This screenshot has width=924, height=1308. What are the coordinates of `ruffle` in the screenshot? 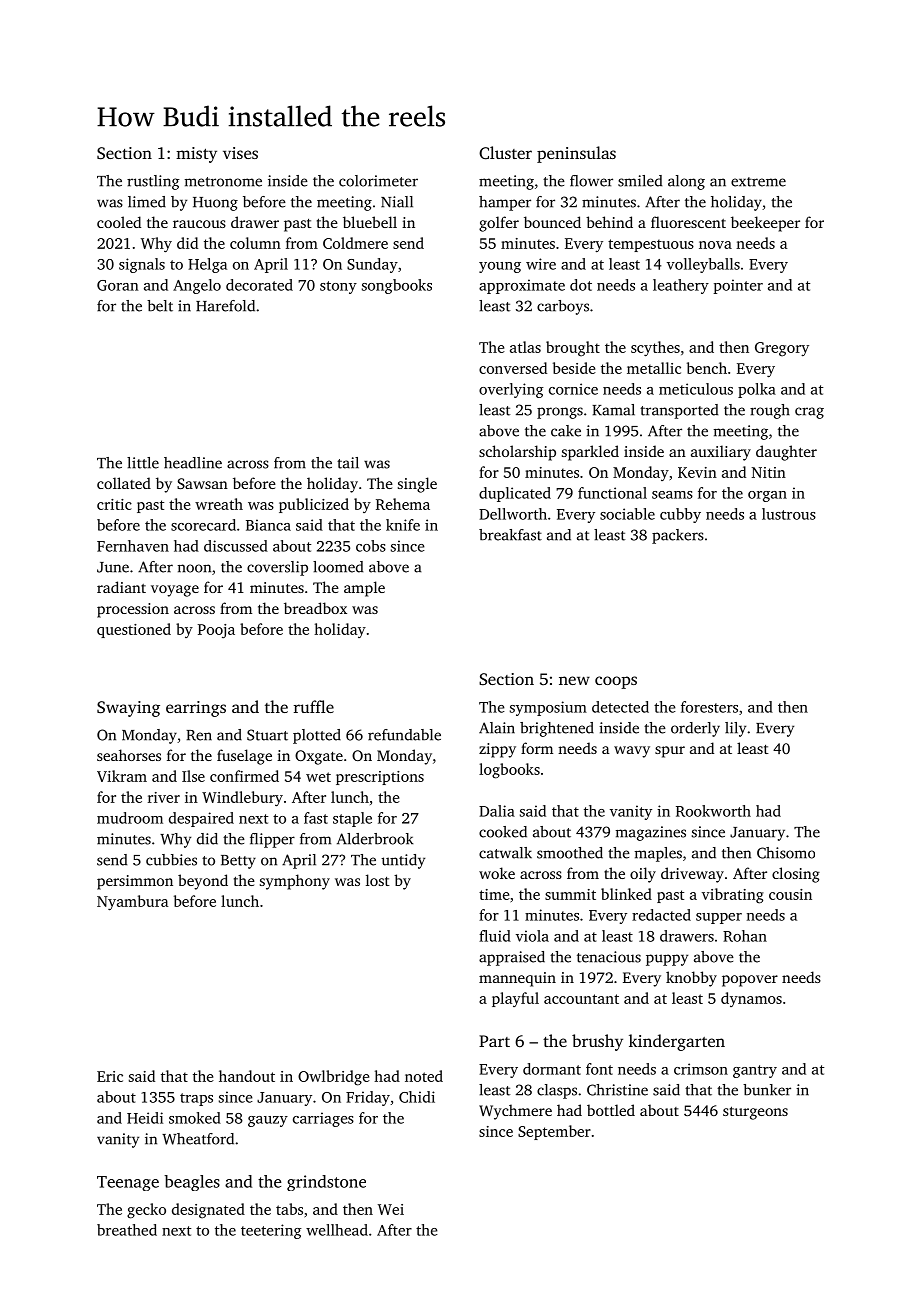 It's located at (314, 706).
